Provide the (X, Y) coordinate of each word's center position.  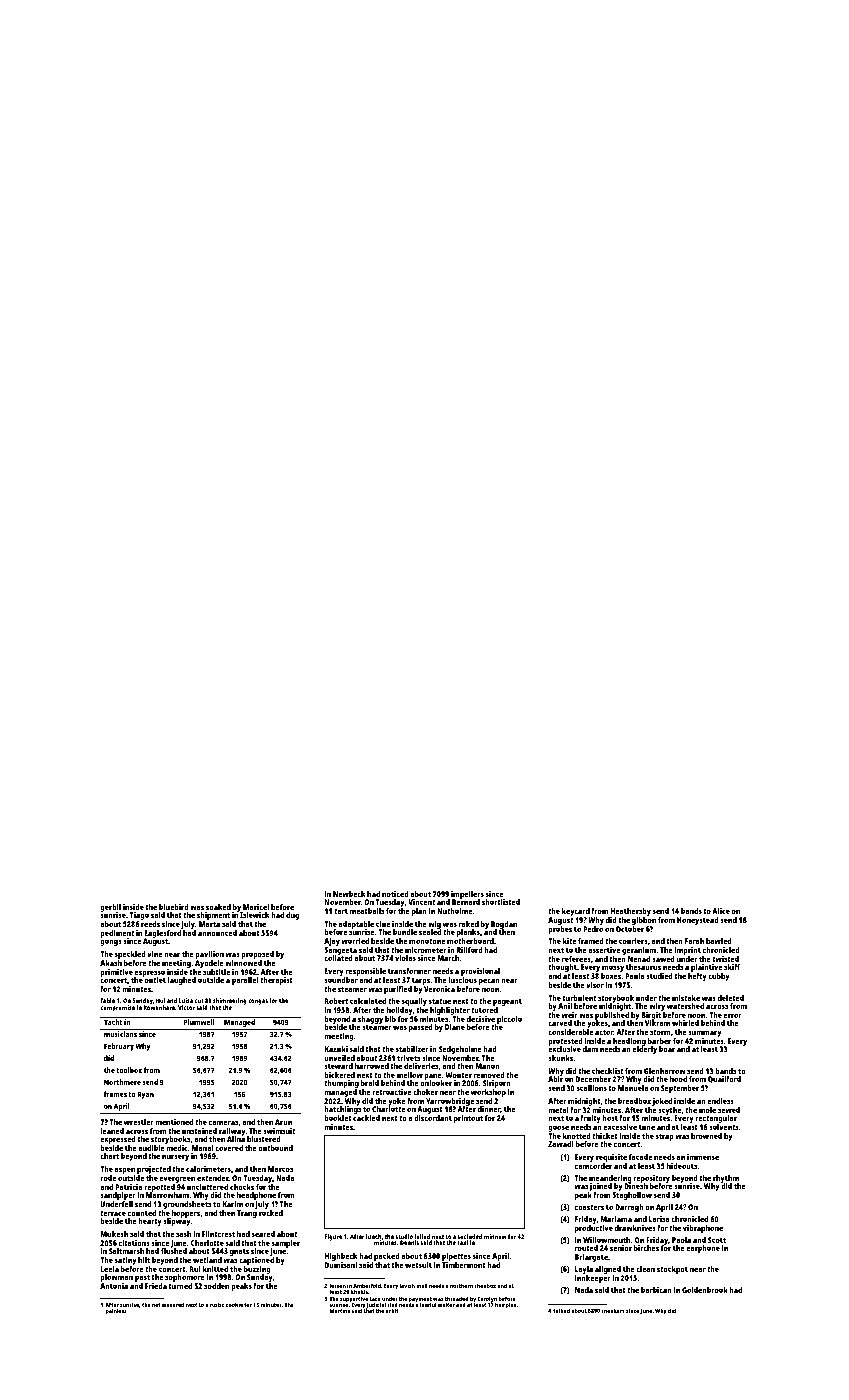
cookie (234, 1304)
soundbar (341, 980)
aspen (125, 1170)
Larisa (659, 1219)
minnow (495, 1236)
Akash (111, 963)
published (612, 1016)
